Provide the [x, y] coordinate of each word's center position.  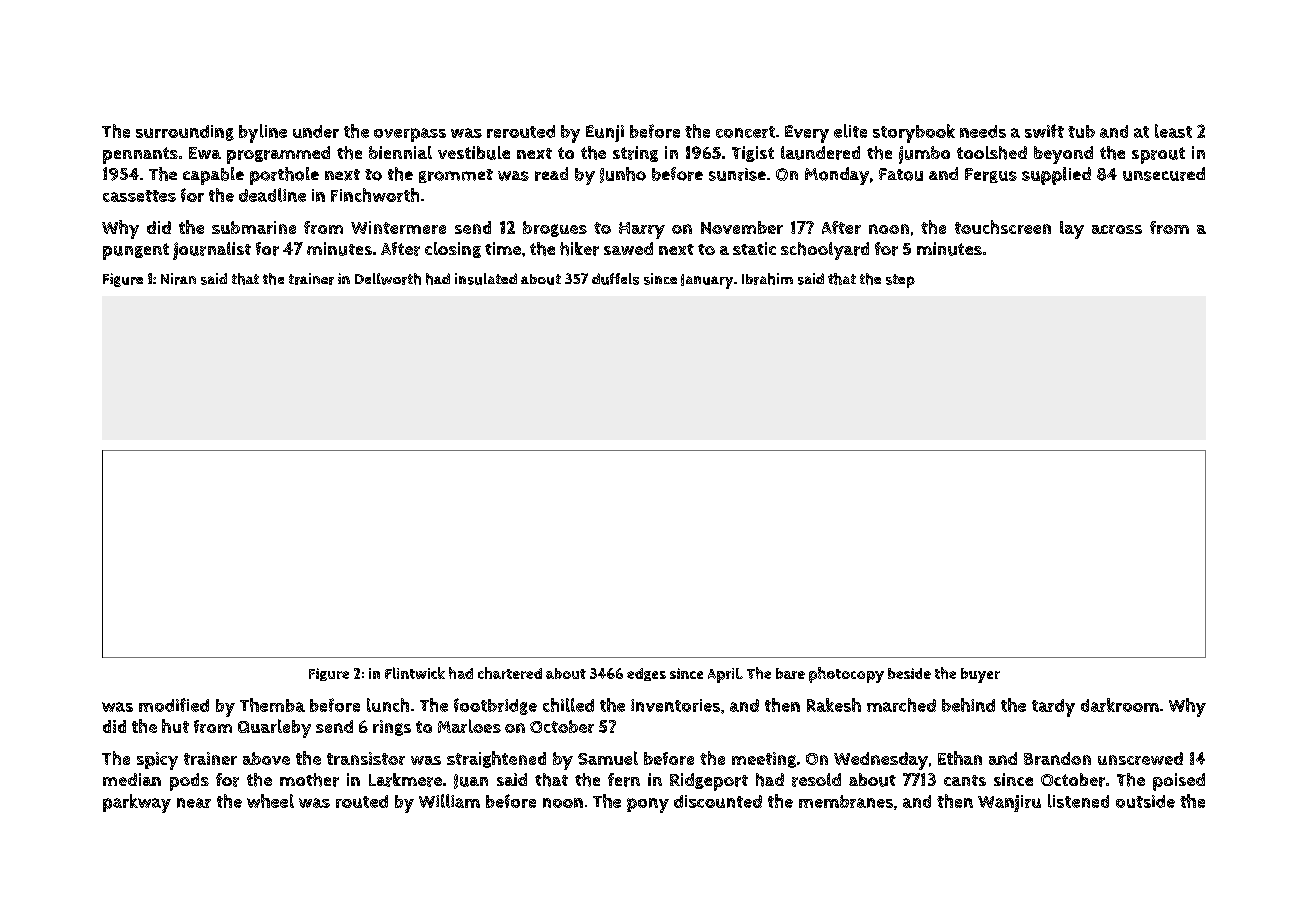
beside [909, 673]
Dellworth [388, 279]
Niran [178, 279]
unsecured [1164, 174]
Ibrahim [767, 279]
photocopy [846, 675]
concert [745, 132]
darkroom [1120, 705]
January [707, 281]
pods [189, 782]
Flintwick [415, 673]
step [900, 281]
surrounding [185, 133]
